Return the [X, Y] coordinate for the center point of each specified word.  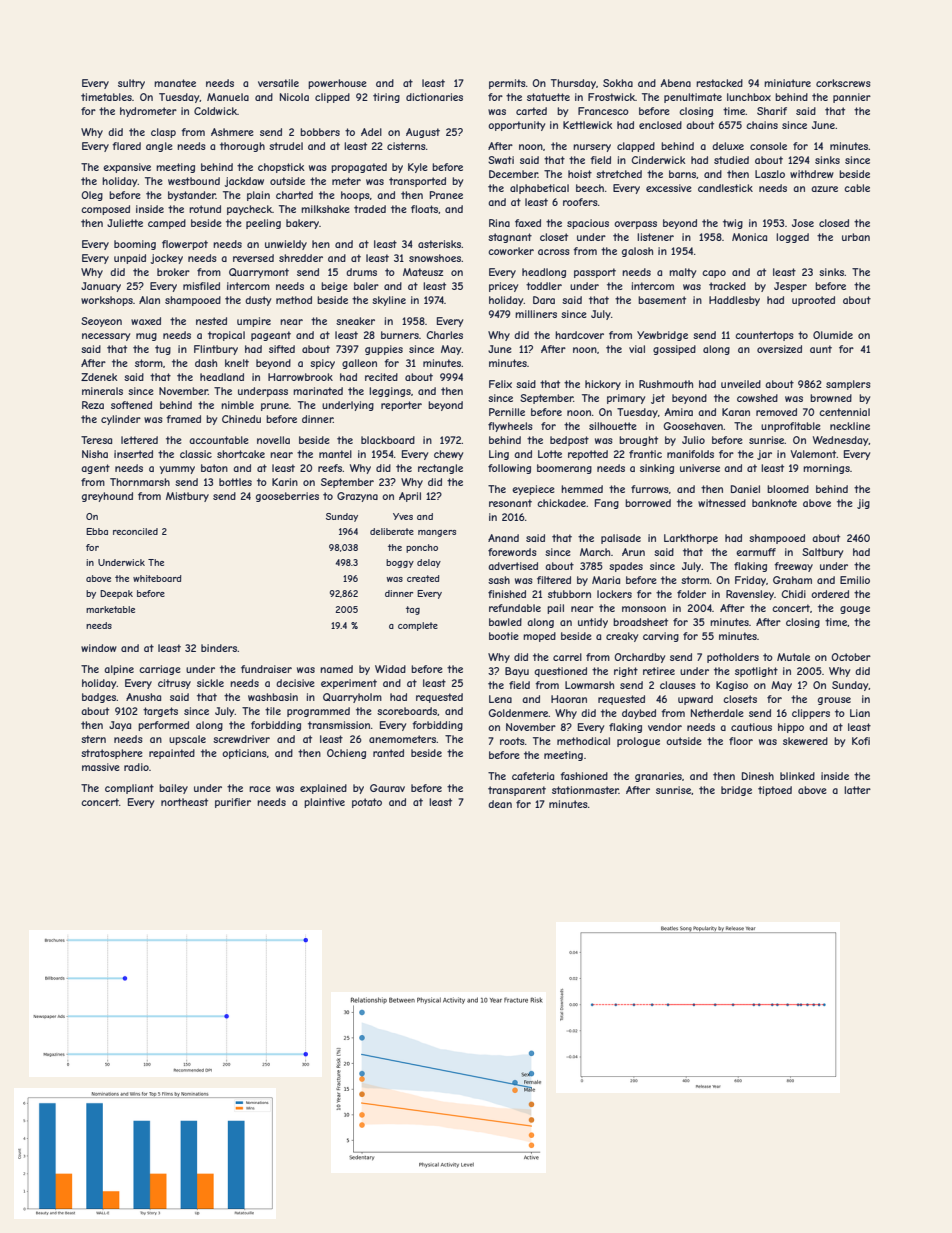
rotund [205, 209]
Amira [678, 412]
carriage [160, 670]
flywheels [510, 427]
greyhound [107, 497]
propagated [359, 168]
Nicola [294, 97]
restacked [719, 83]
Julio [693, 440]
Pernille [507, 412]
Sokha [618, 83]
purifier [233, 803]
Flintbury [216, 350]
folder [691, 594]
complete [418, 626]
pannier [852, 98]
